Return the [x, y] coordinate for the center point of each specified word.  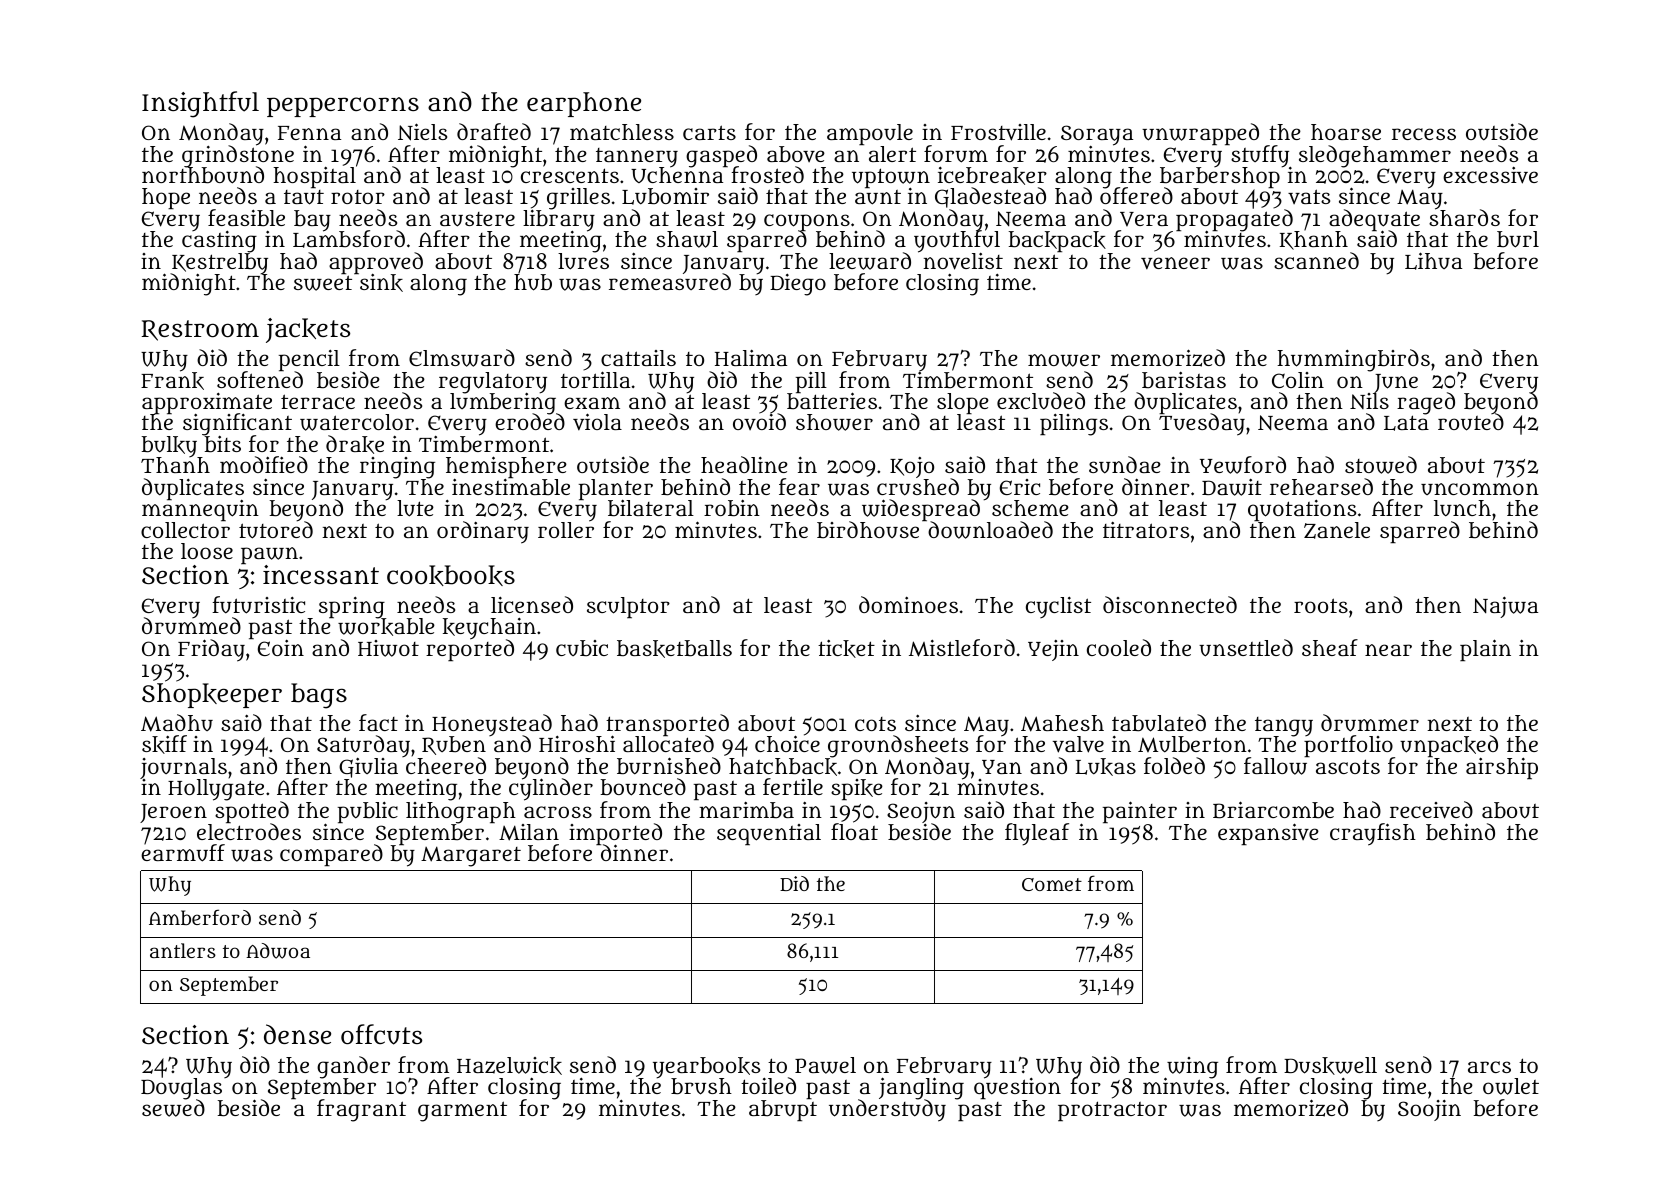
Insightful [200, 104]
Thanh [175, 465]
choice [787, 744]
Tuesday [1202, 425]
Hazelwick [509, 1066]
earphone [584, 104]
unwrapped [1200, 134]
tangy [1284, 727]
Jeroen [173, 813]
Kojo [912, 467]
